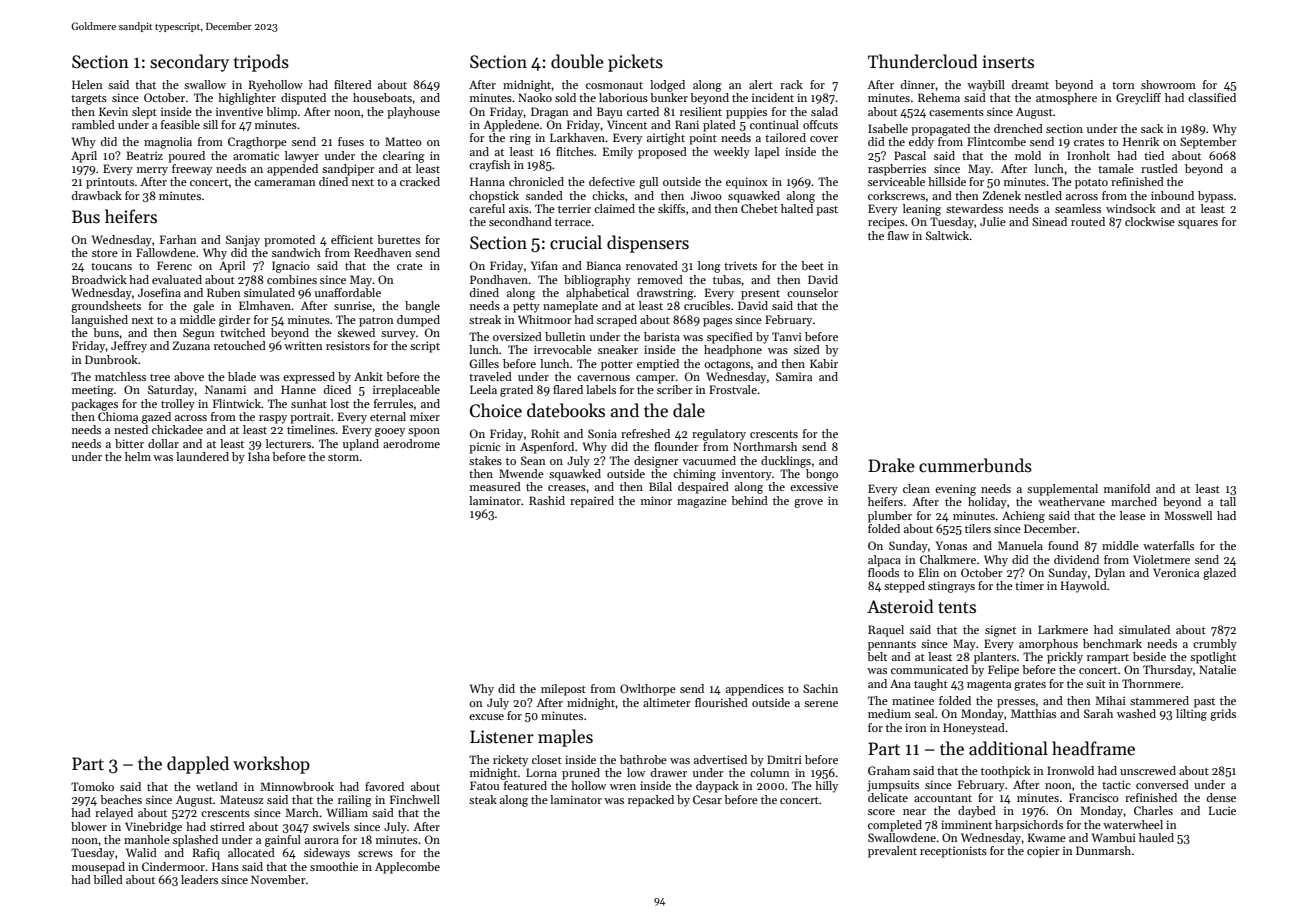 The width and height of the screenshot is (1308, 924). I want to click on inserts, so click(1008, 62).
